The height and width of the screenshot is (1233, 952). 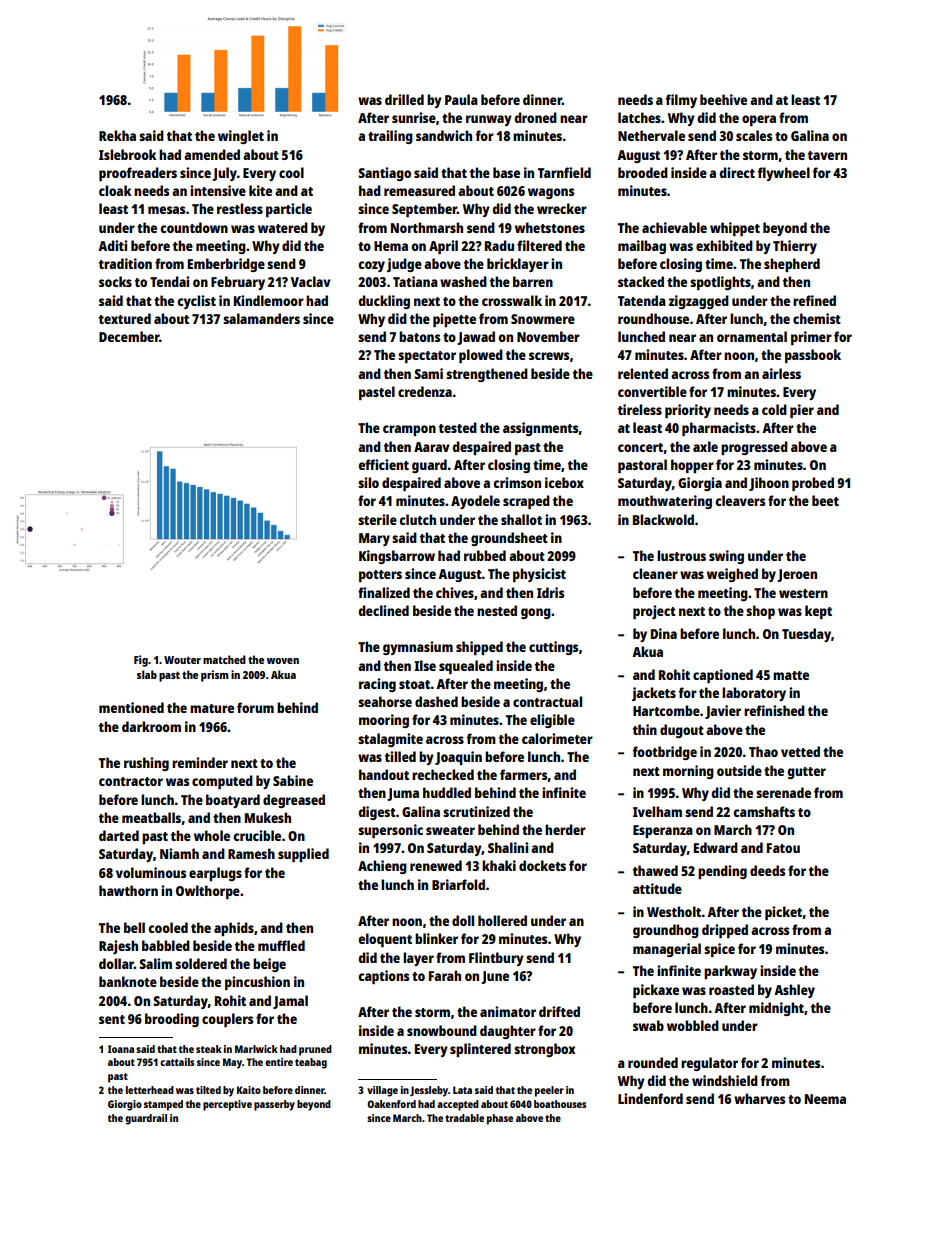 I want to click on textured, so click(x=125, y=318).
